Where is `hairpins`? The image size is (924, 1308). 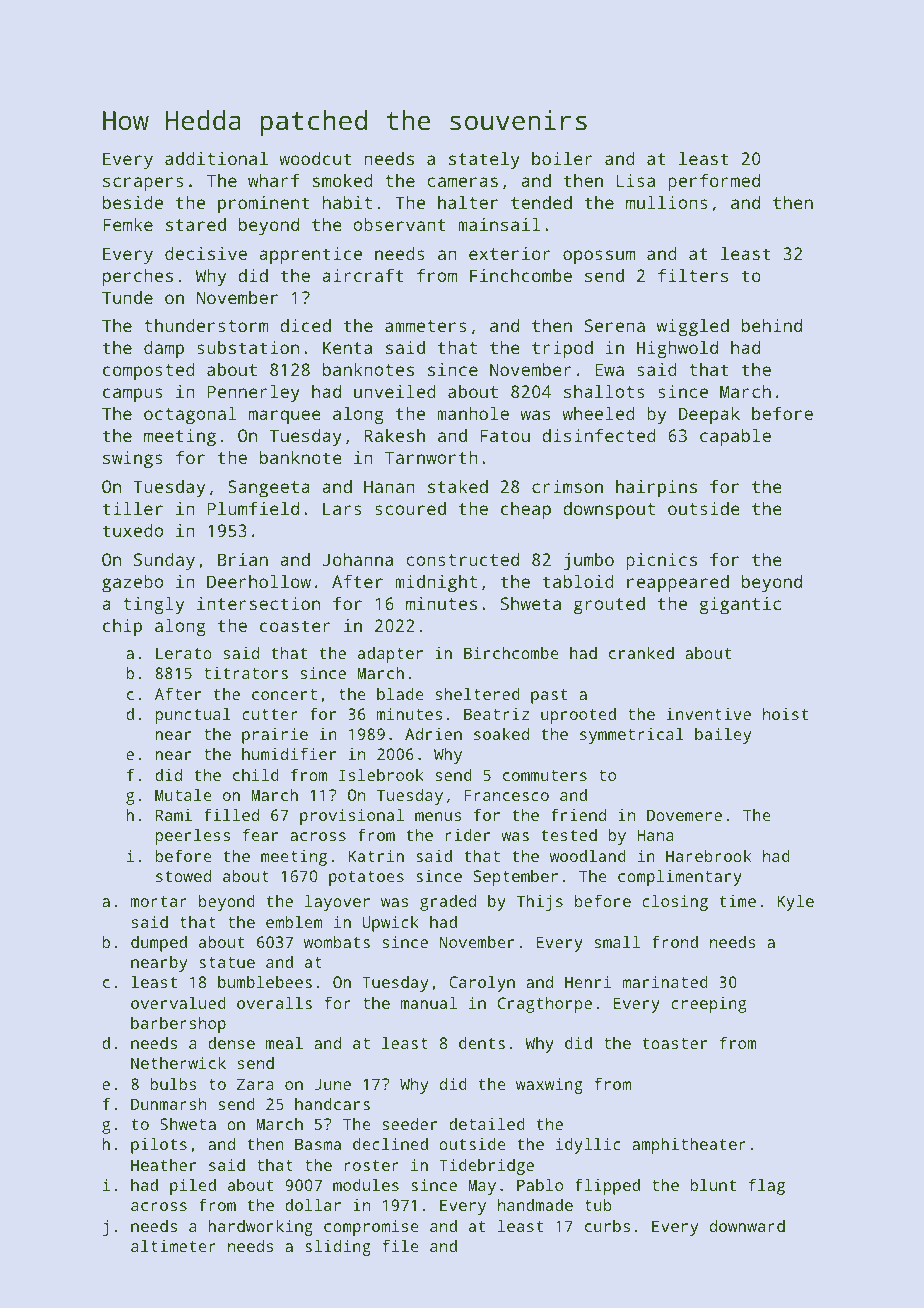 hairpins is located at coordinates (656, 488).
